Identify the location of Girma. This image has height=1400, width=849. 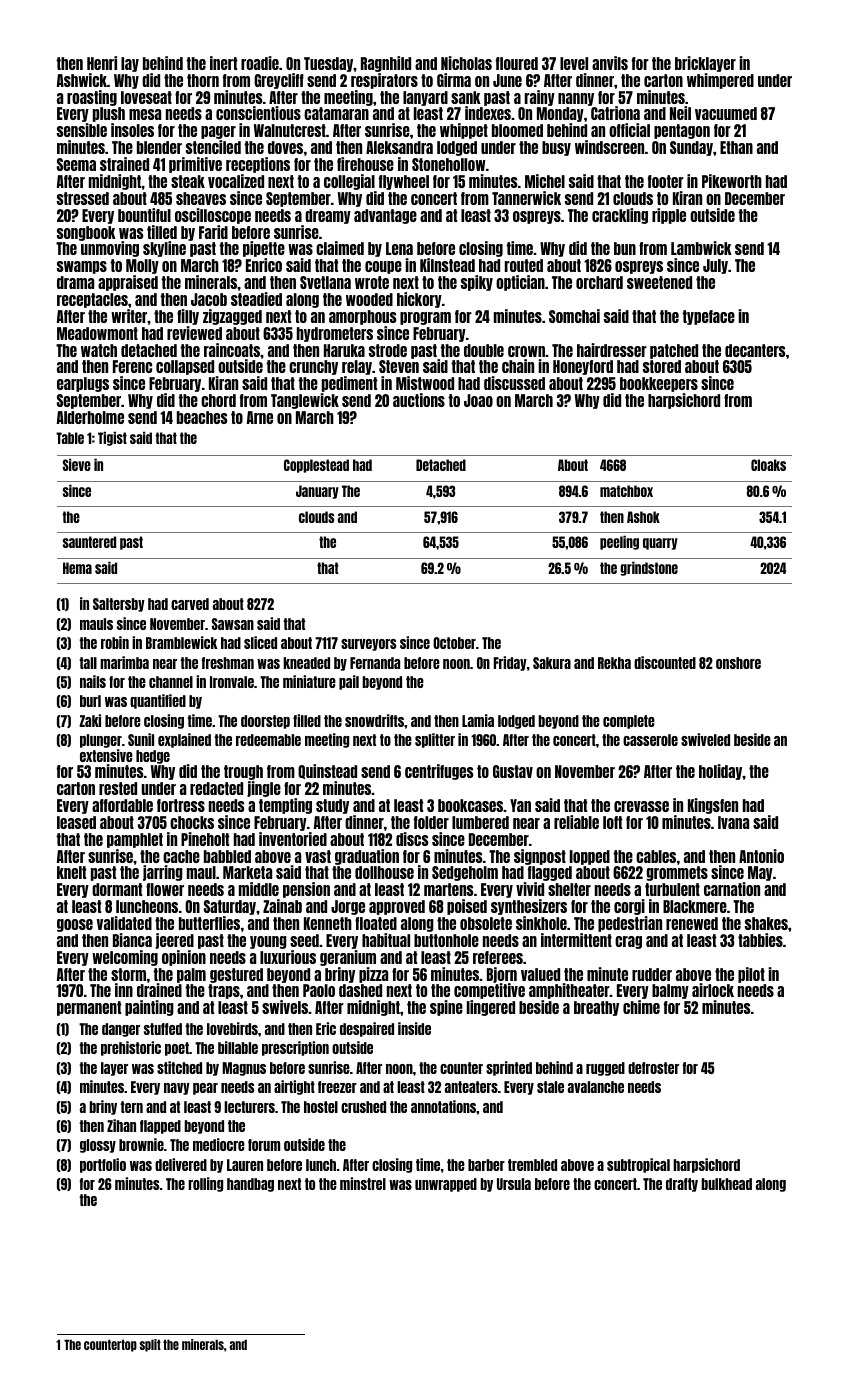
(454, 80).
